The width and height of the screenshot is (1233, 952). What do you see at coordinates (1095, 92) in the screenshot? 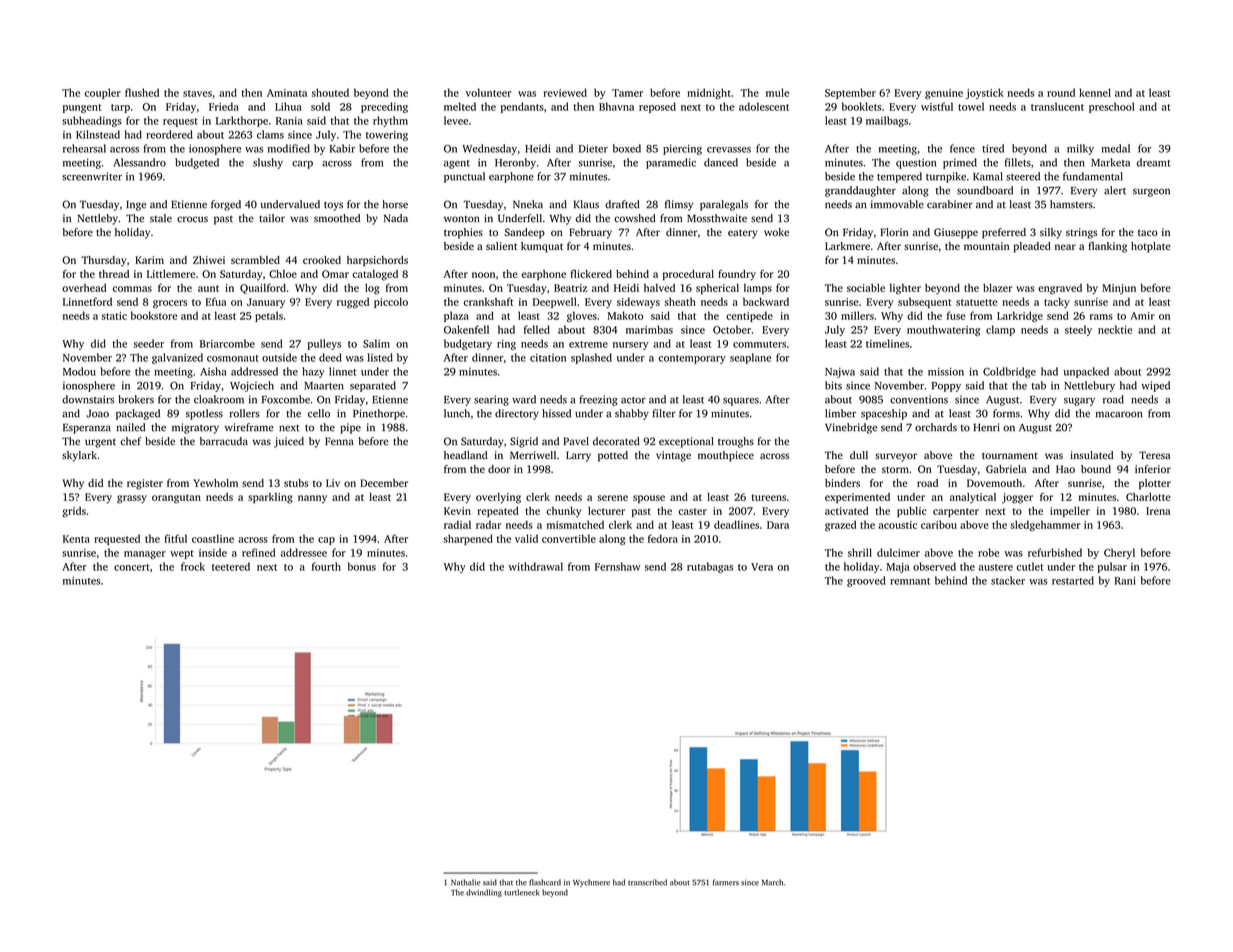
I see `kennel` at bounding box center [1095, 92].
